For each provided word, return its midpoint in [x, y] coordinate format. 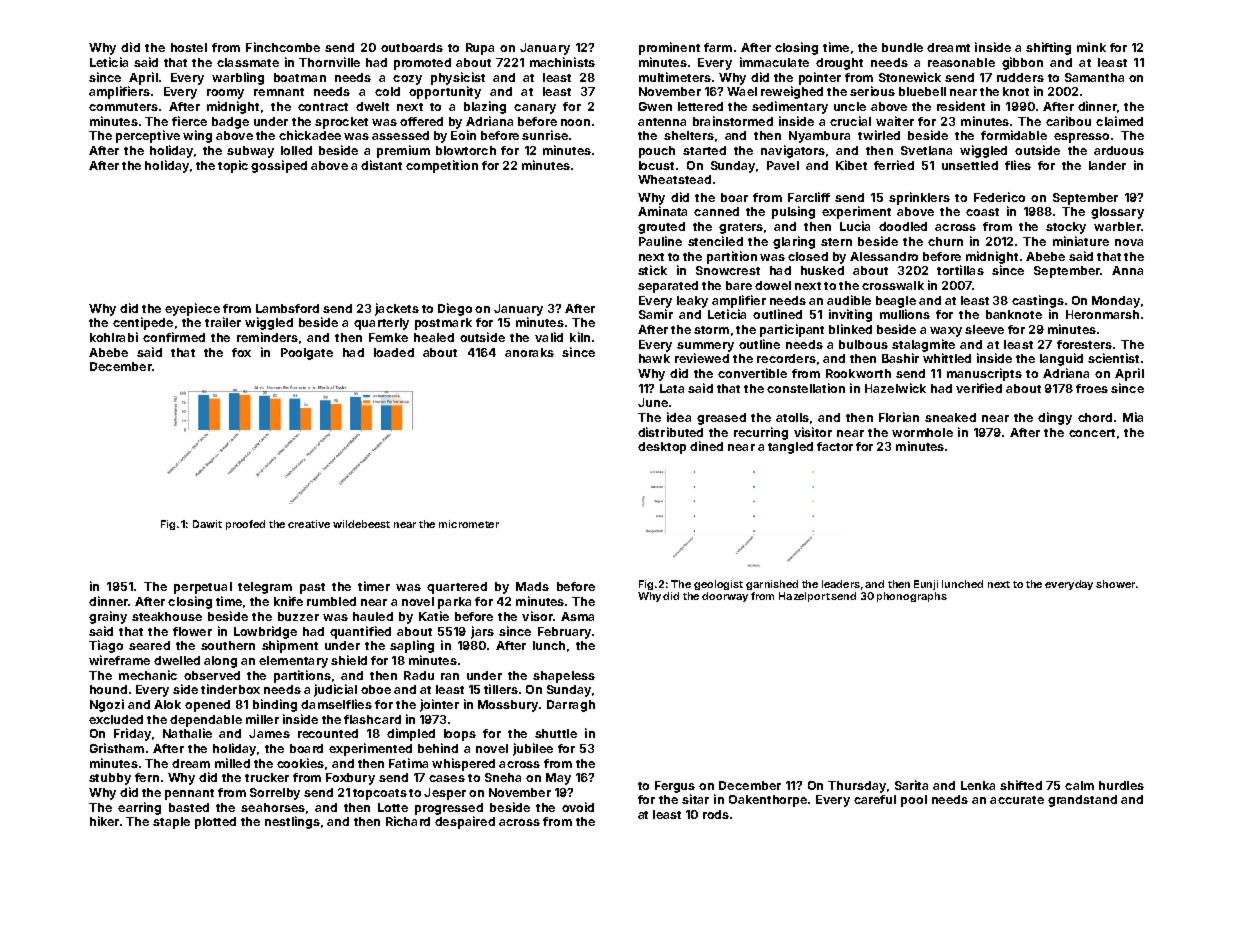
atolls [792, 417]
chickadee [310, 135]
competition [442, 166]
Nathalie [187, 733]
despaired [465, 822]
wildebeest [361, 524]
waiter [895, 121]
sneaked [950, 417]
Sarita [911, 785]
